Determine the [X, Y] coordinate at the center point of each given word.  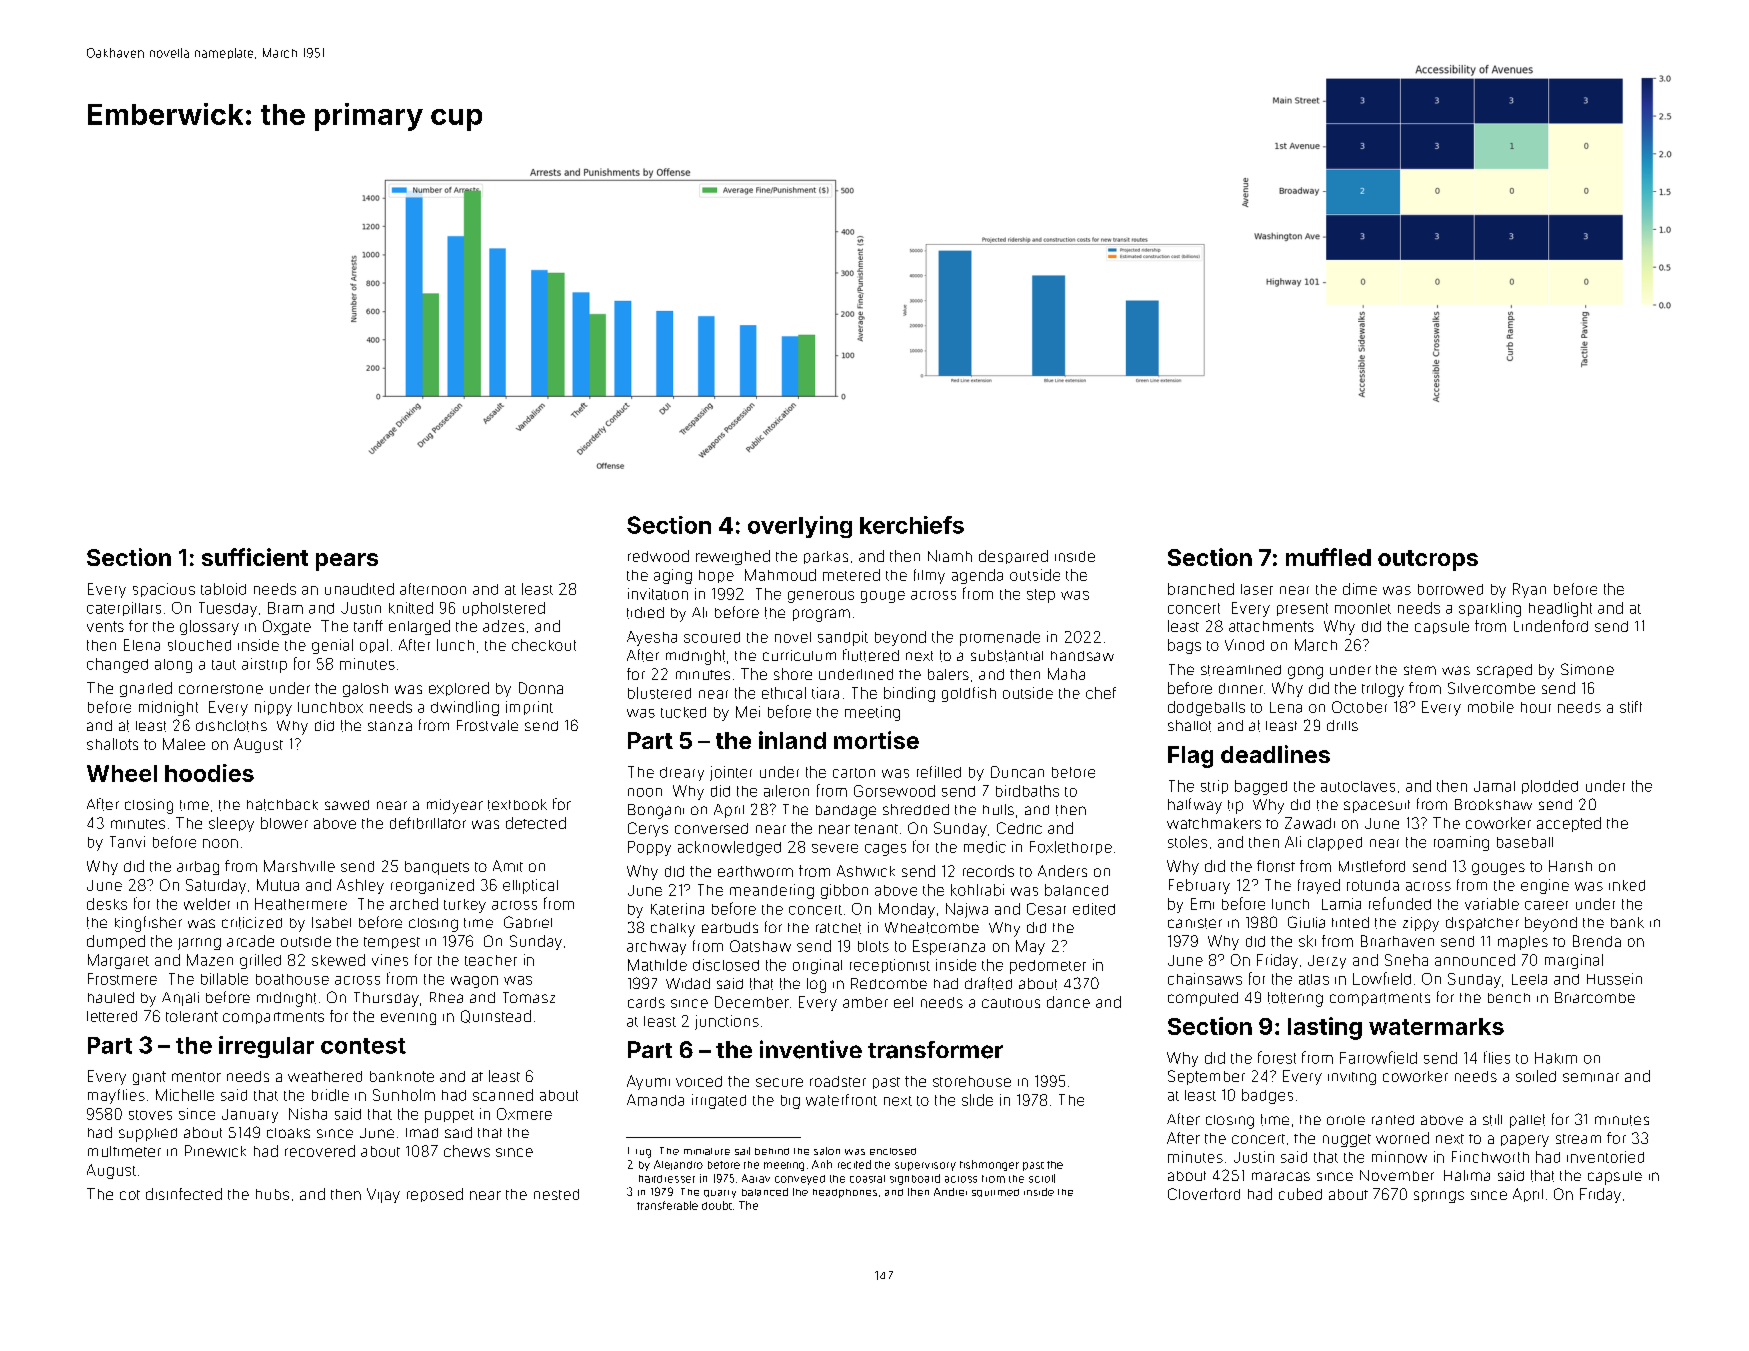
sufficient [255, 557]
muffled [1328, 557]
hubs [272, 1194]
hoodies [209, 773]
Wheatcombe [932, 928]
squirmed [995, 1193]
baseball [1525, 842]
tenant [876, 829]
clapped [1335, 844]
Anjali [180, 999]
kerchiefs [912, 525]
